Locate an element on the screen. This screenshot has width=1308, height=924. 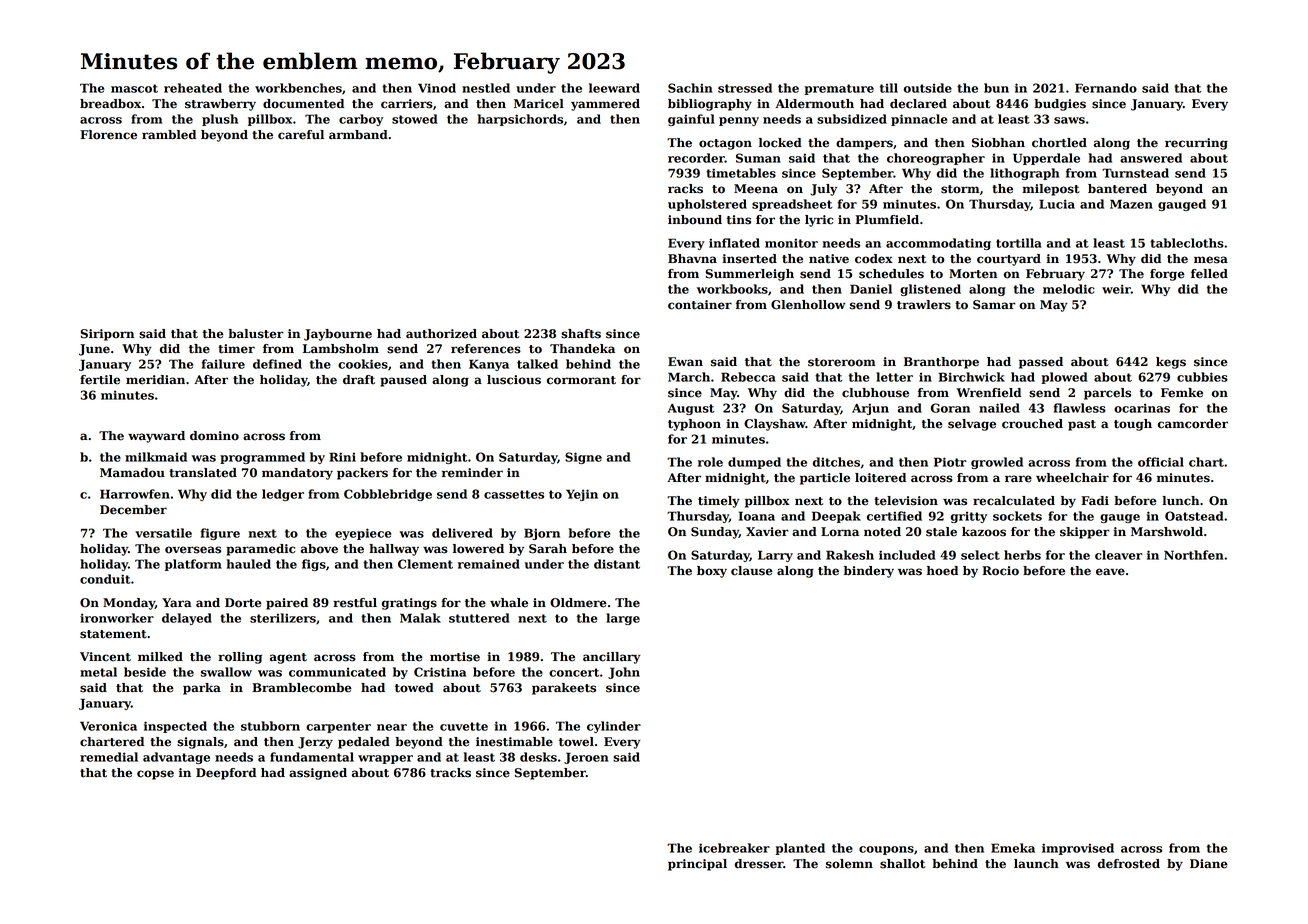
lunch is located at coordinates (1180, 501).
